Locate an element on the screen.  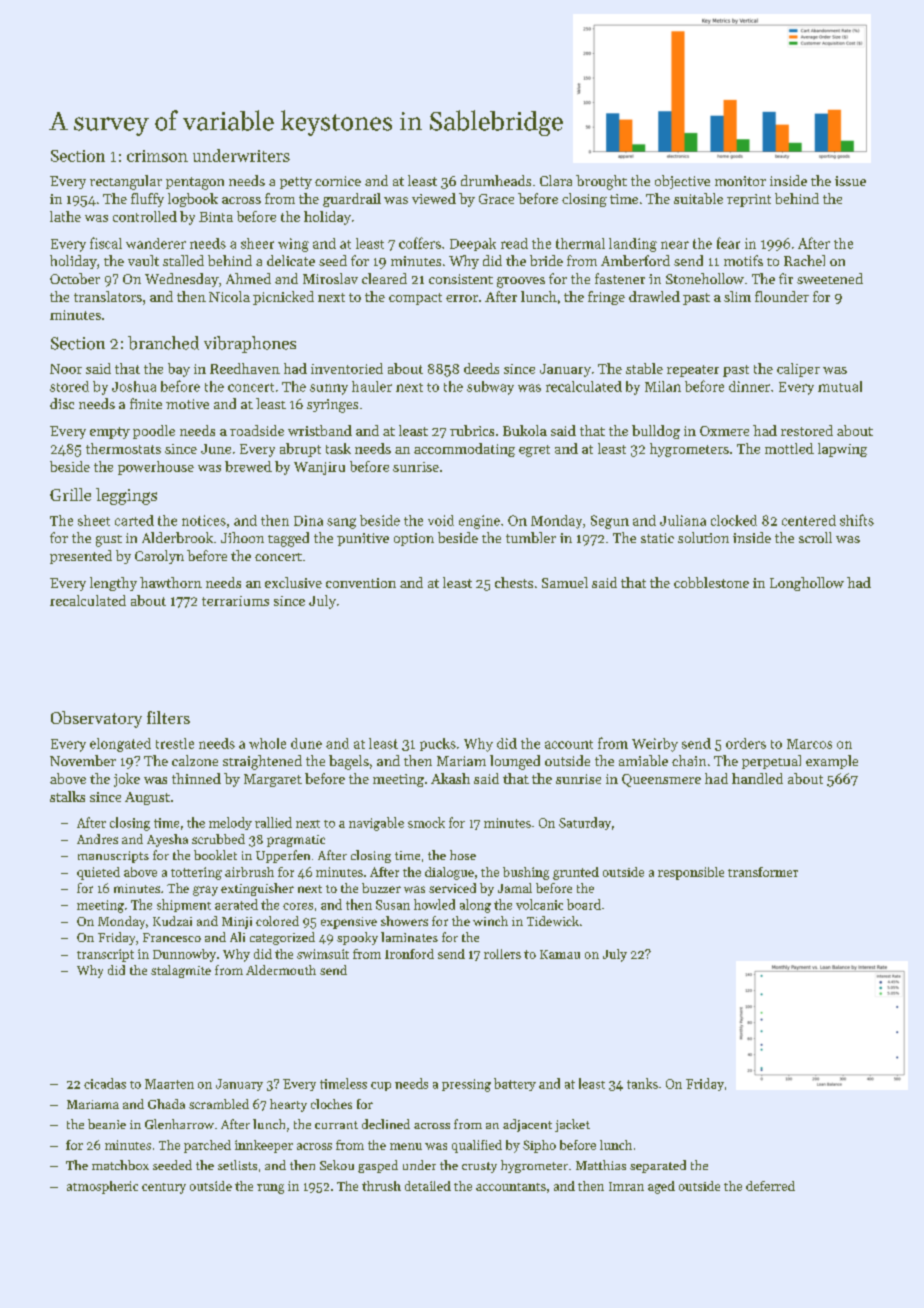
crimson is located at coordinates (157, 156).
